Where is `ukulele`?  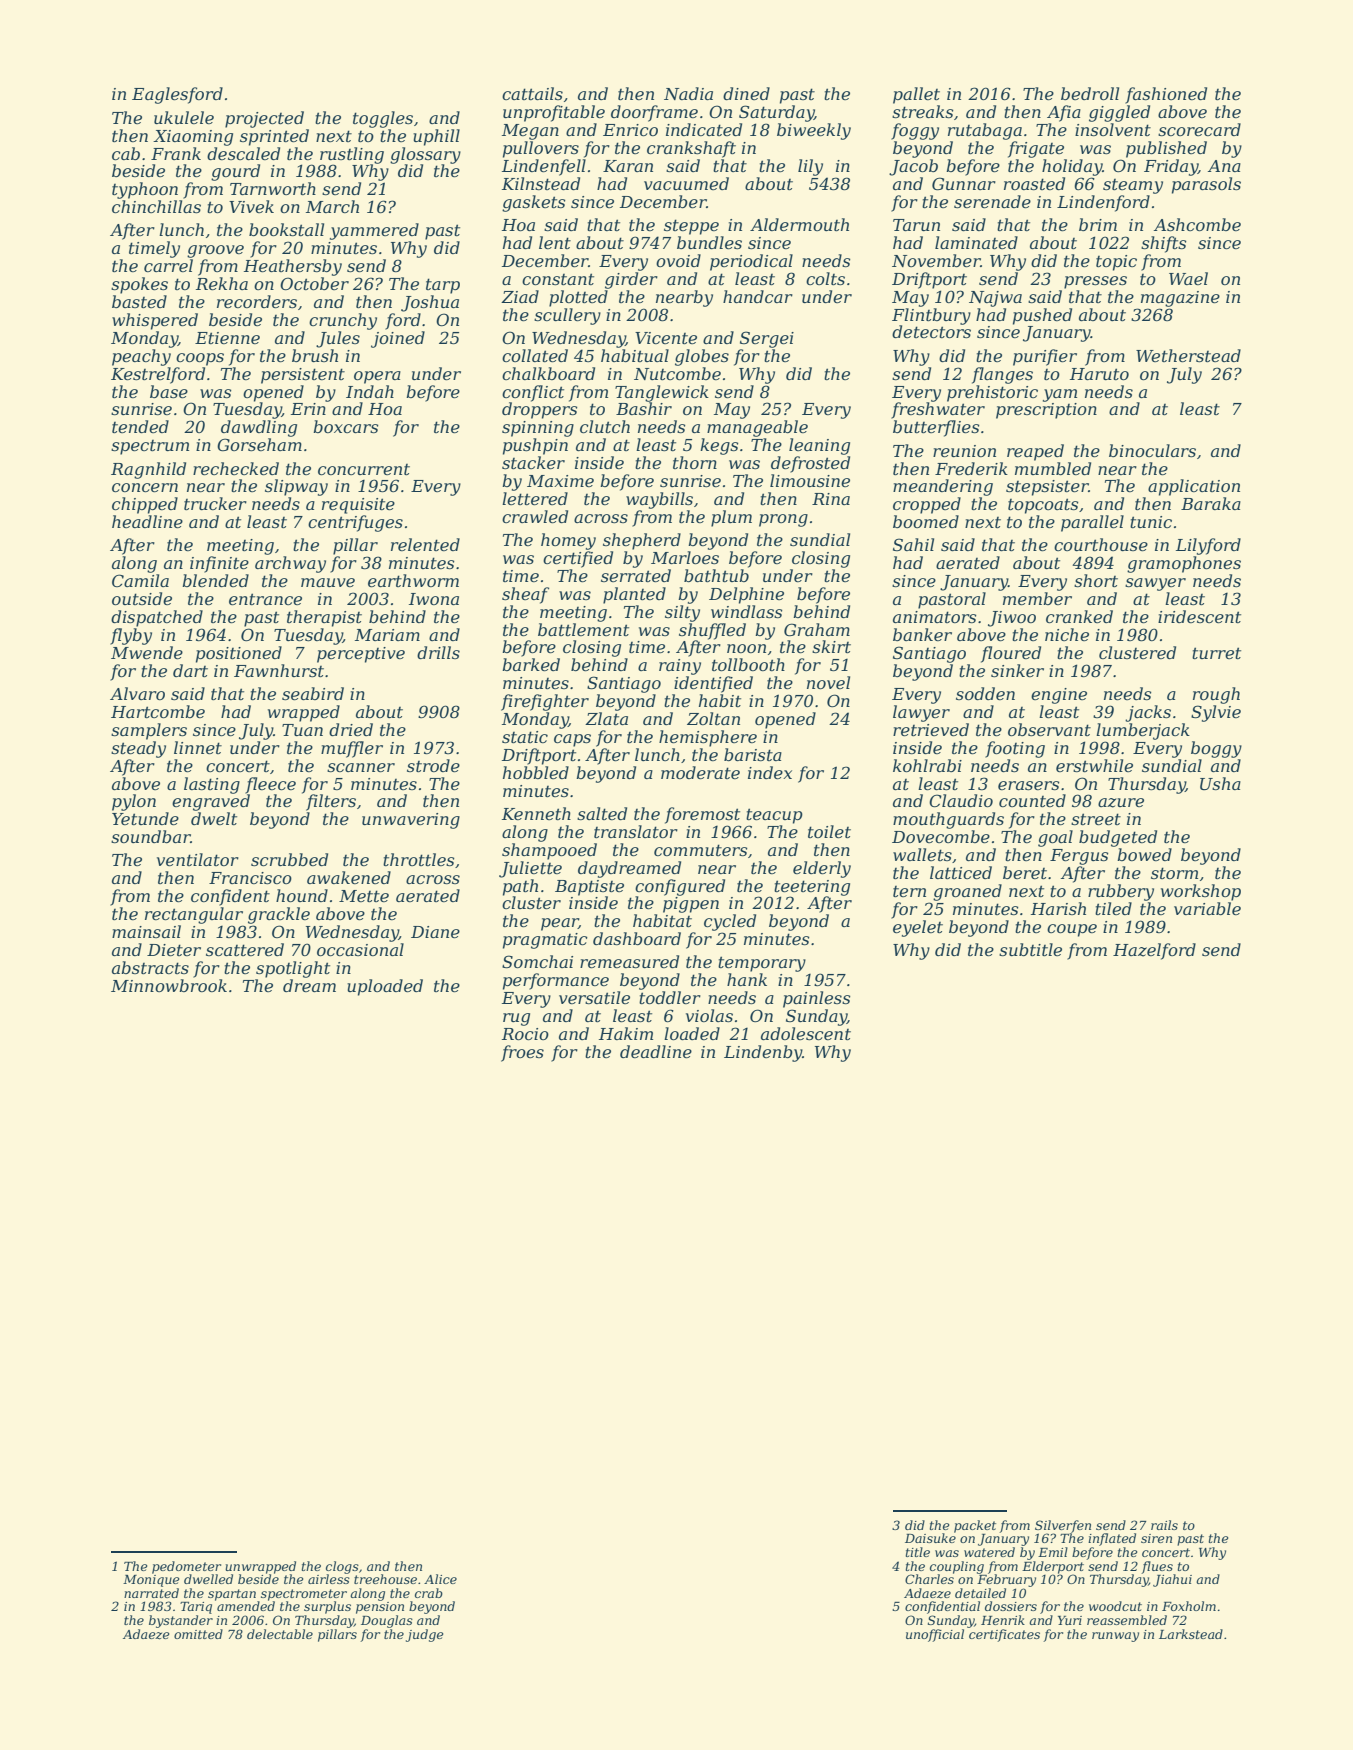
ukulele is located at coordinates (184, 117).
